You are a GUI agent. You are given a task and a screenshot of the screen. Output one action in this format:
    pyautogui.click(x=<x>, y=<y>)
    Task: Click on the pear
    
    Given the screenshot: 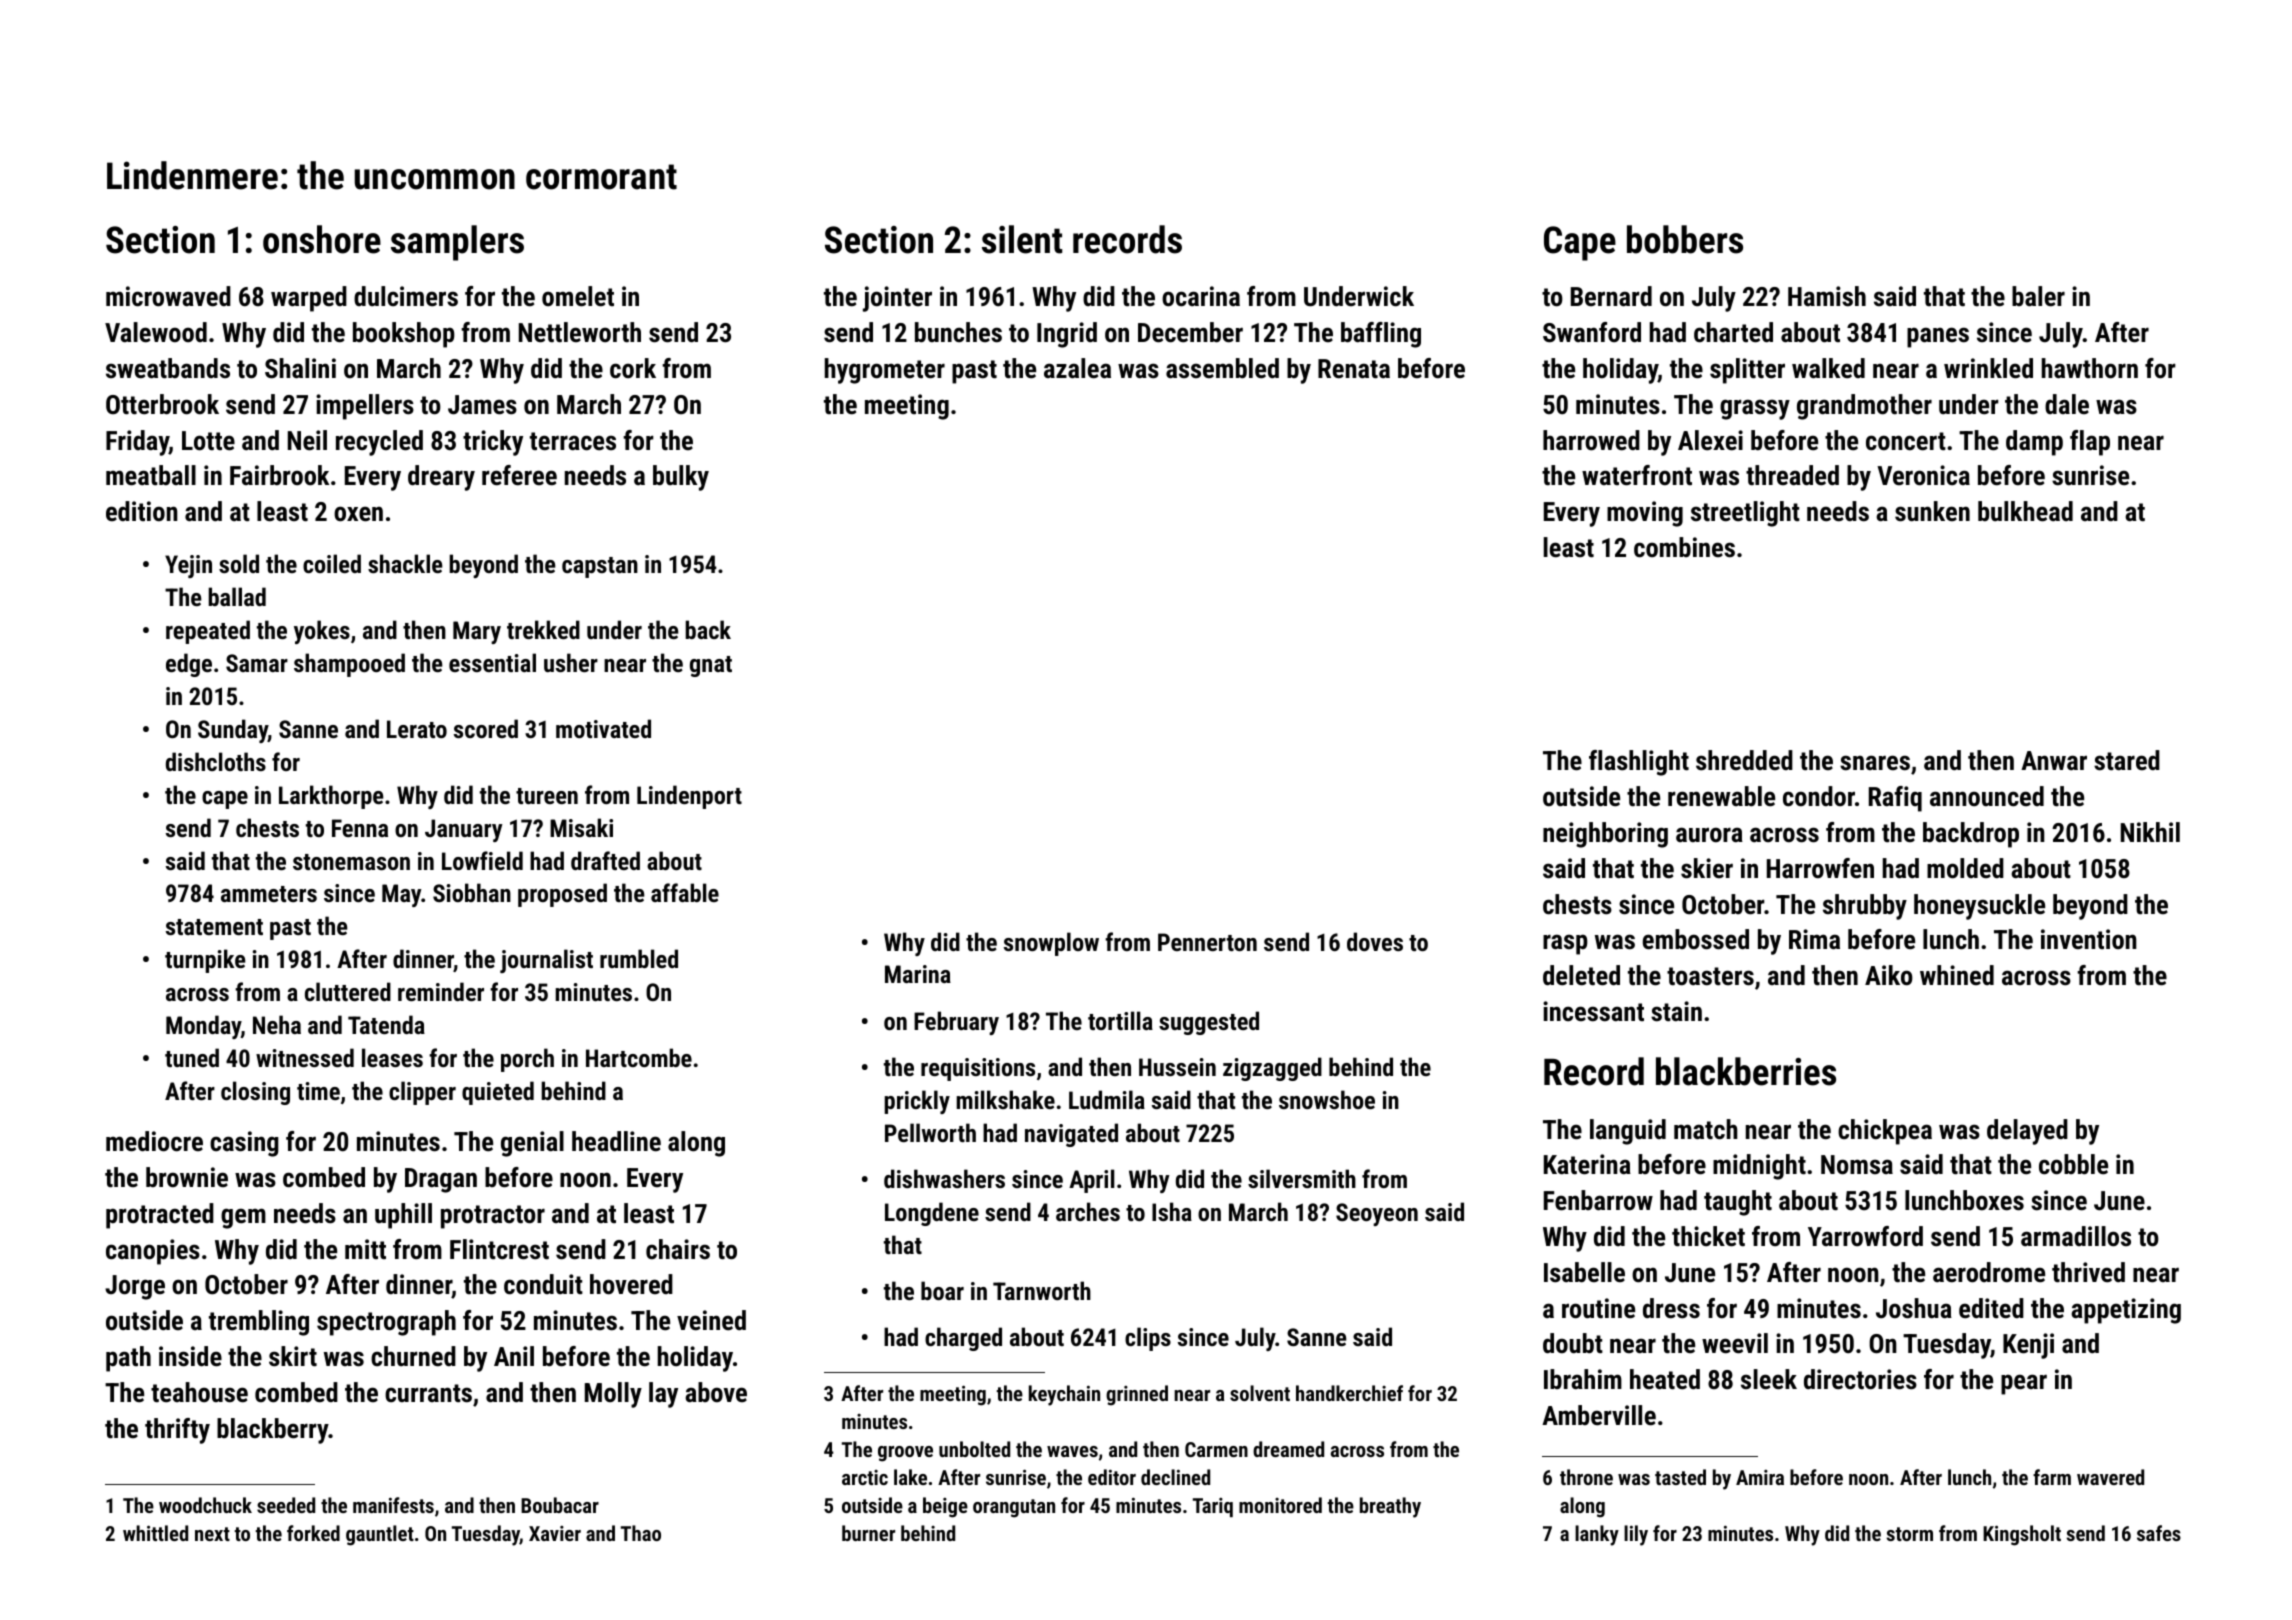 What is the action you would take?
    pyautogui.click(x=2024, y=1384)
